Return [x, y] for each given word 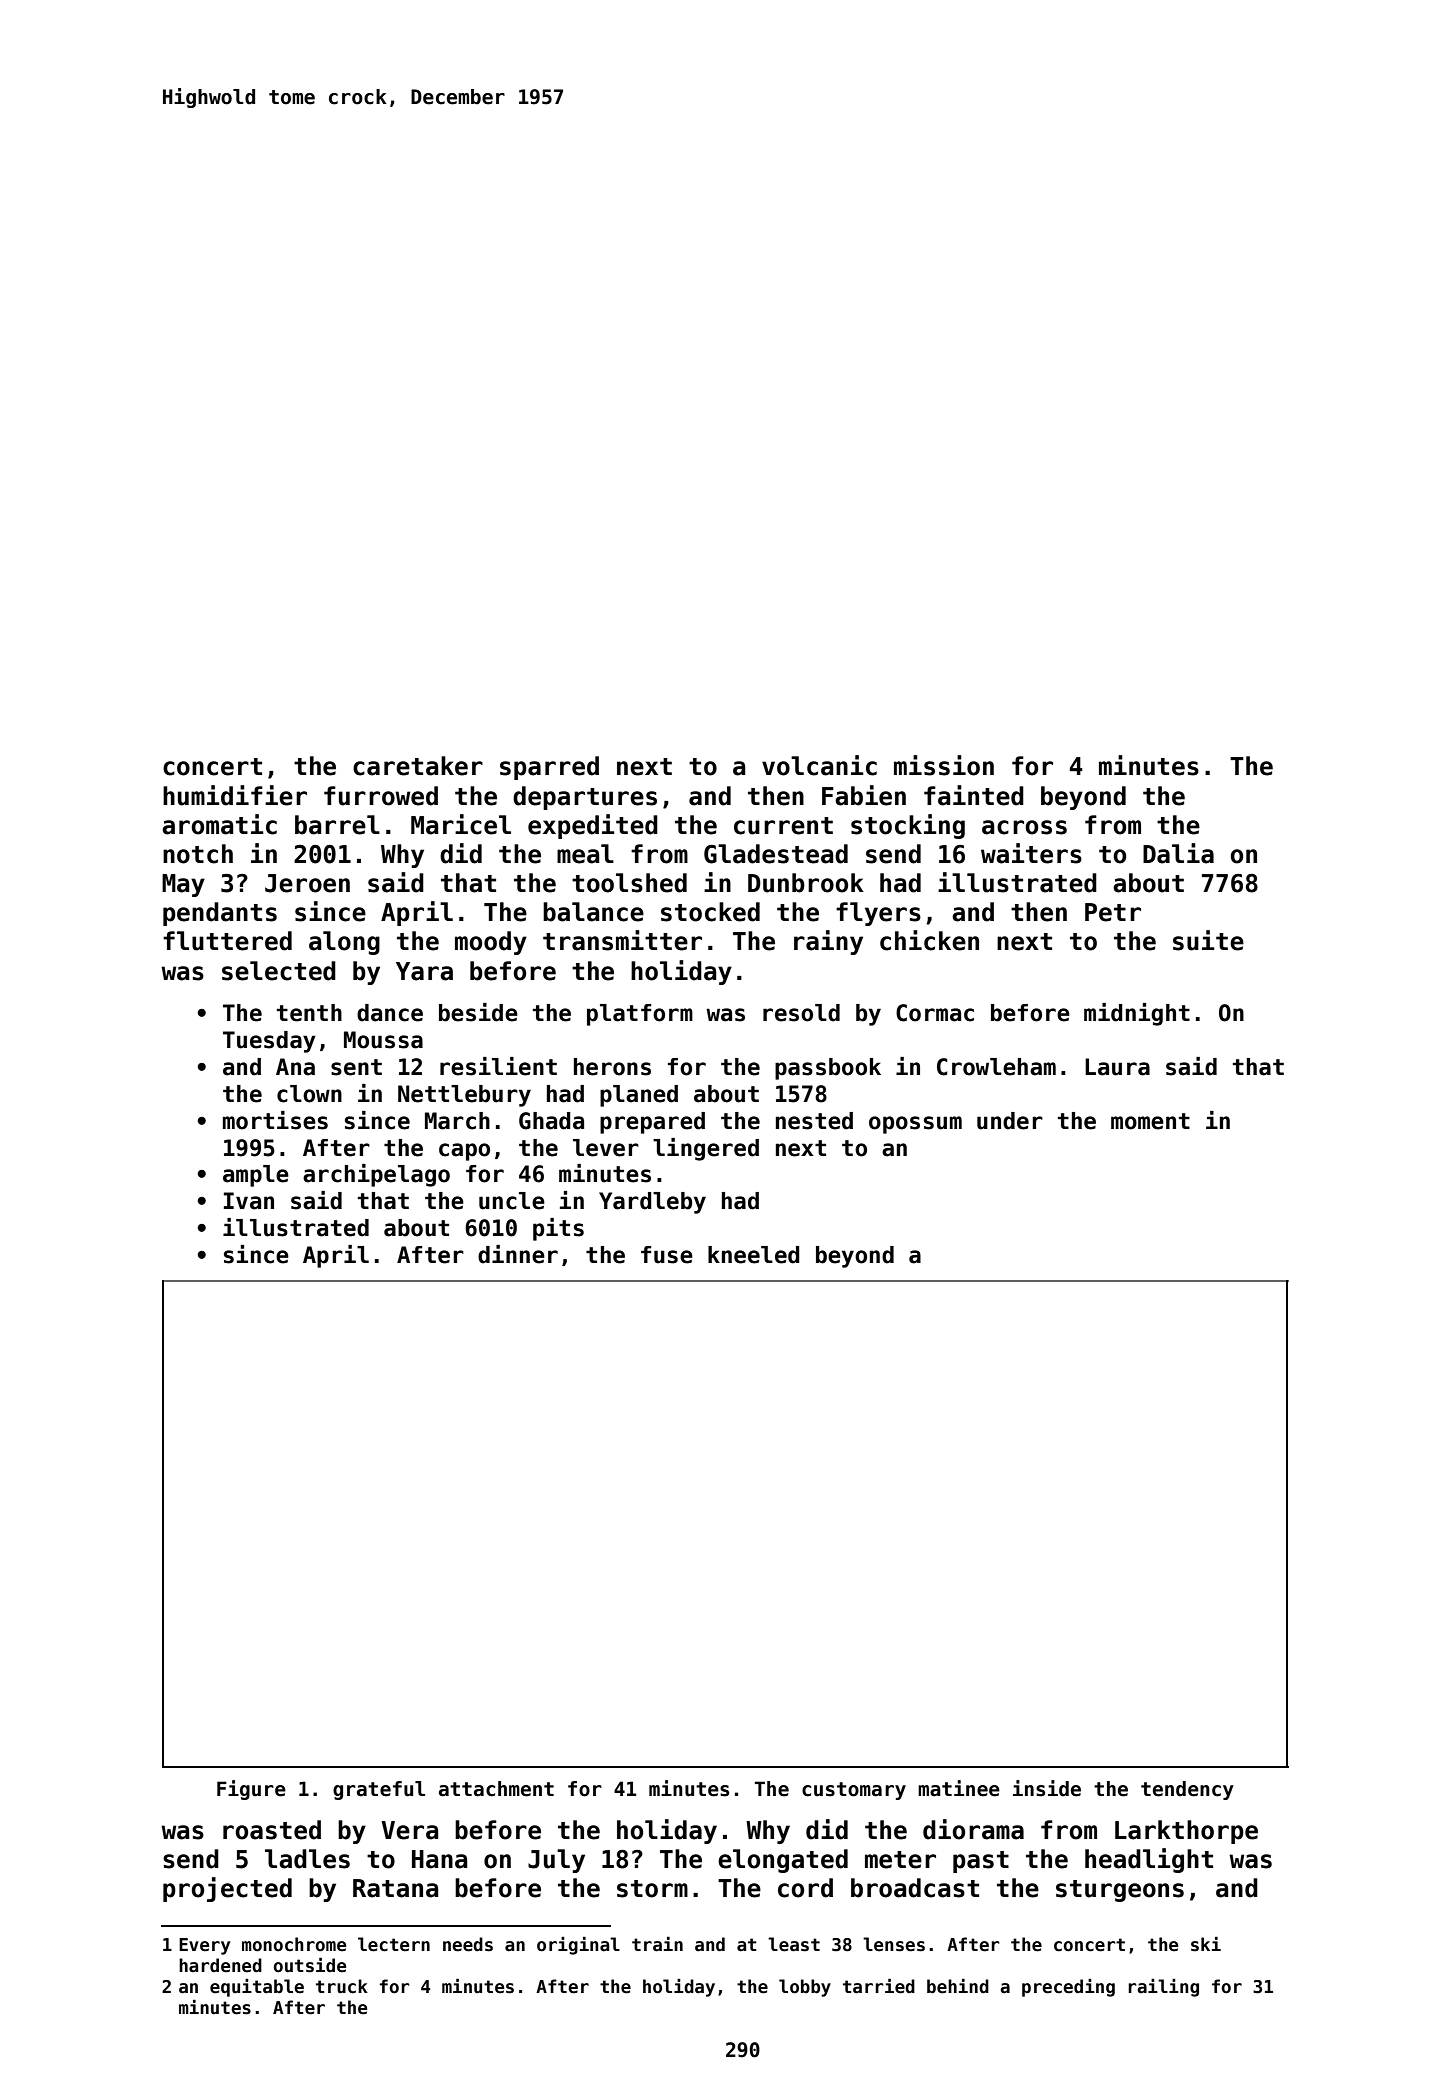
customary [854, 1791]
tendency [1187, 1790]
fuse [667, 1255]
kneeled [754, 1255]
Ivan [249, 1201]
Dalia [1178, 853]
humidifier [235, 795]
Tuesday [269, 1042]
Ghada [551, 1121]
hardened [220, 1965]
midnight [1137, 1014]
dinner [518, 1254]
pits [558, 1229]
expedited [593, 826]
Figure [251, 1790]
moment [1150, 1121]
